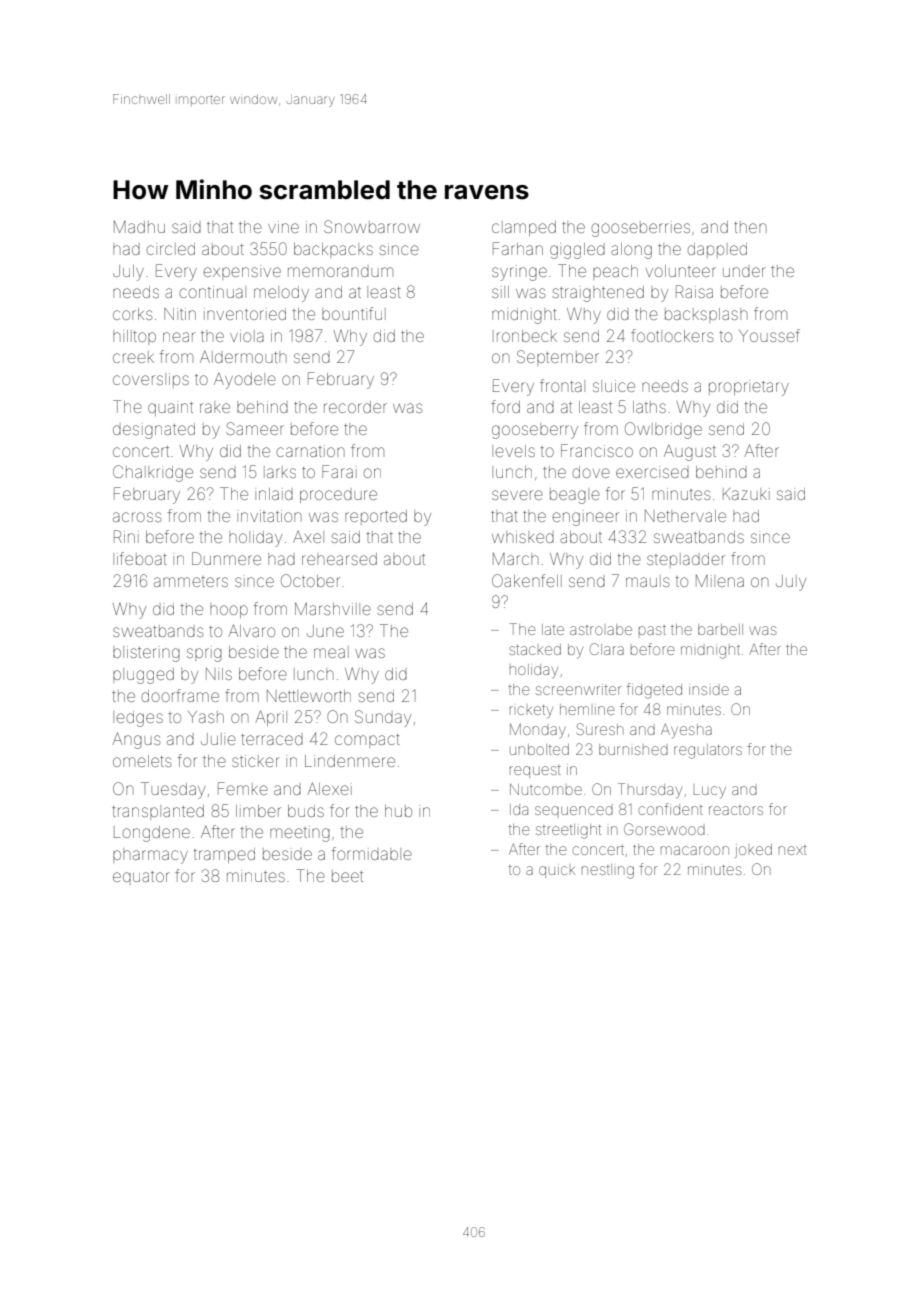 The width and height of the screenshot is (924, 1311). I want to click on then, so click(750, 227).
